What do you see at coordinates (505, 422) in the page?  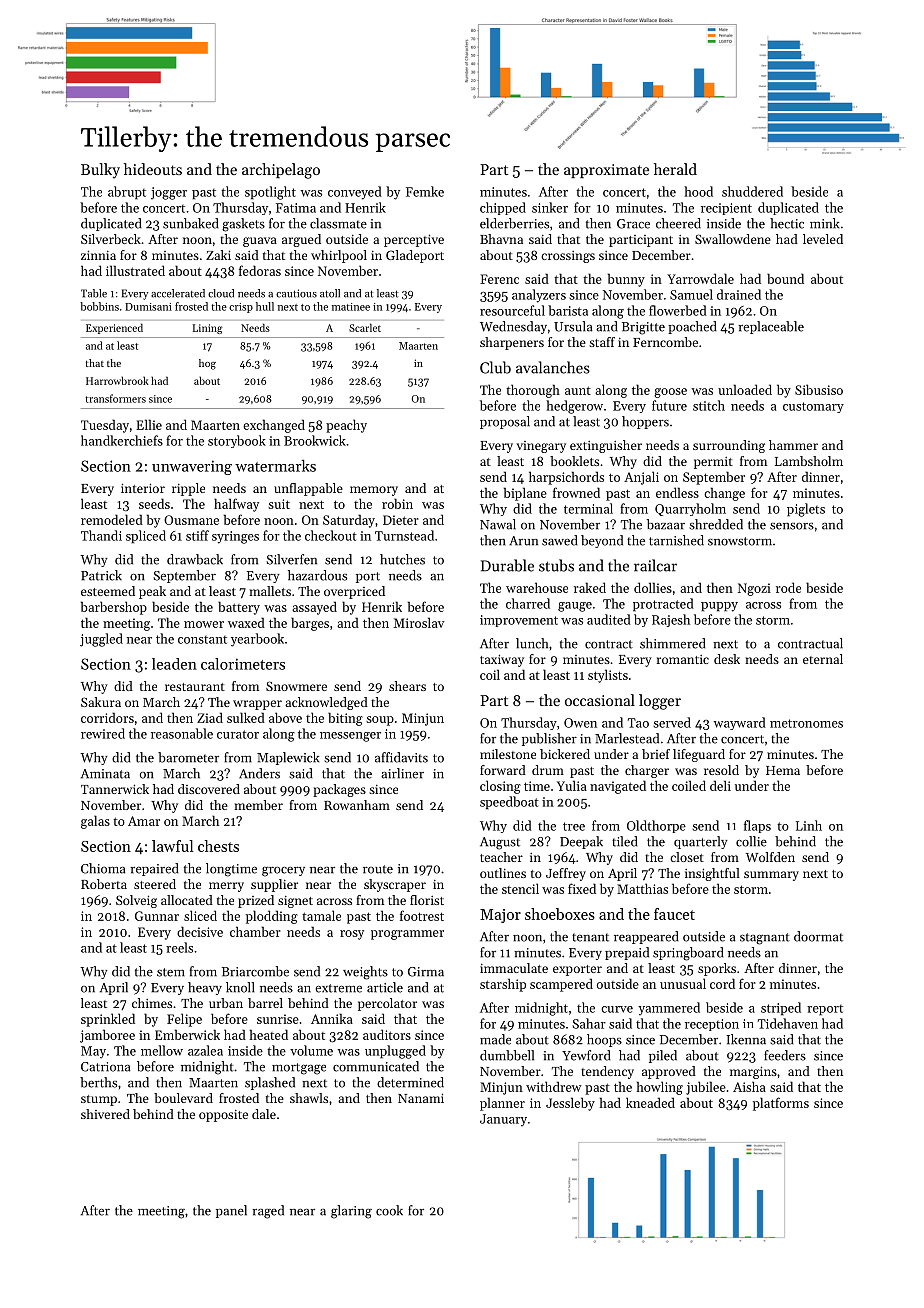 I see `proposal` at bounding box center [505, 422].
